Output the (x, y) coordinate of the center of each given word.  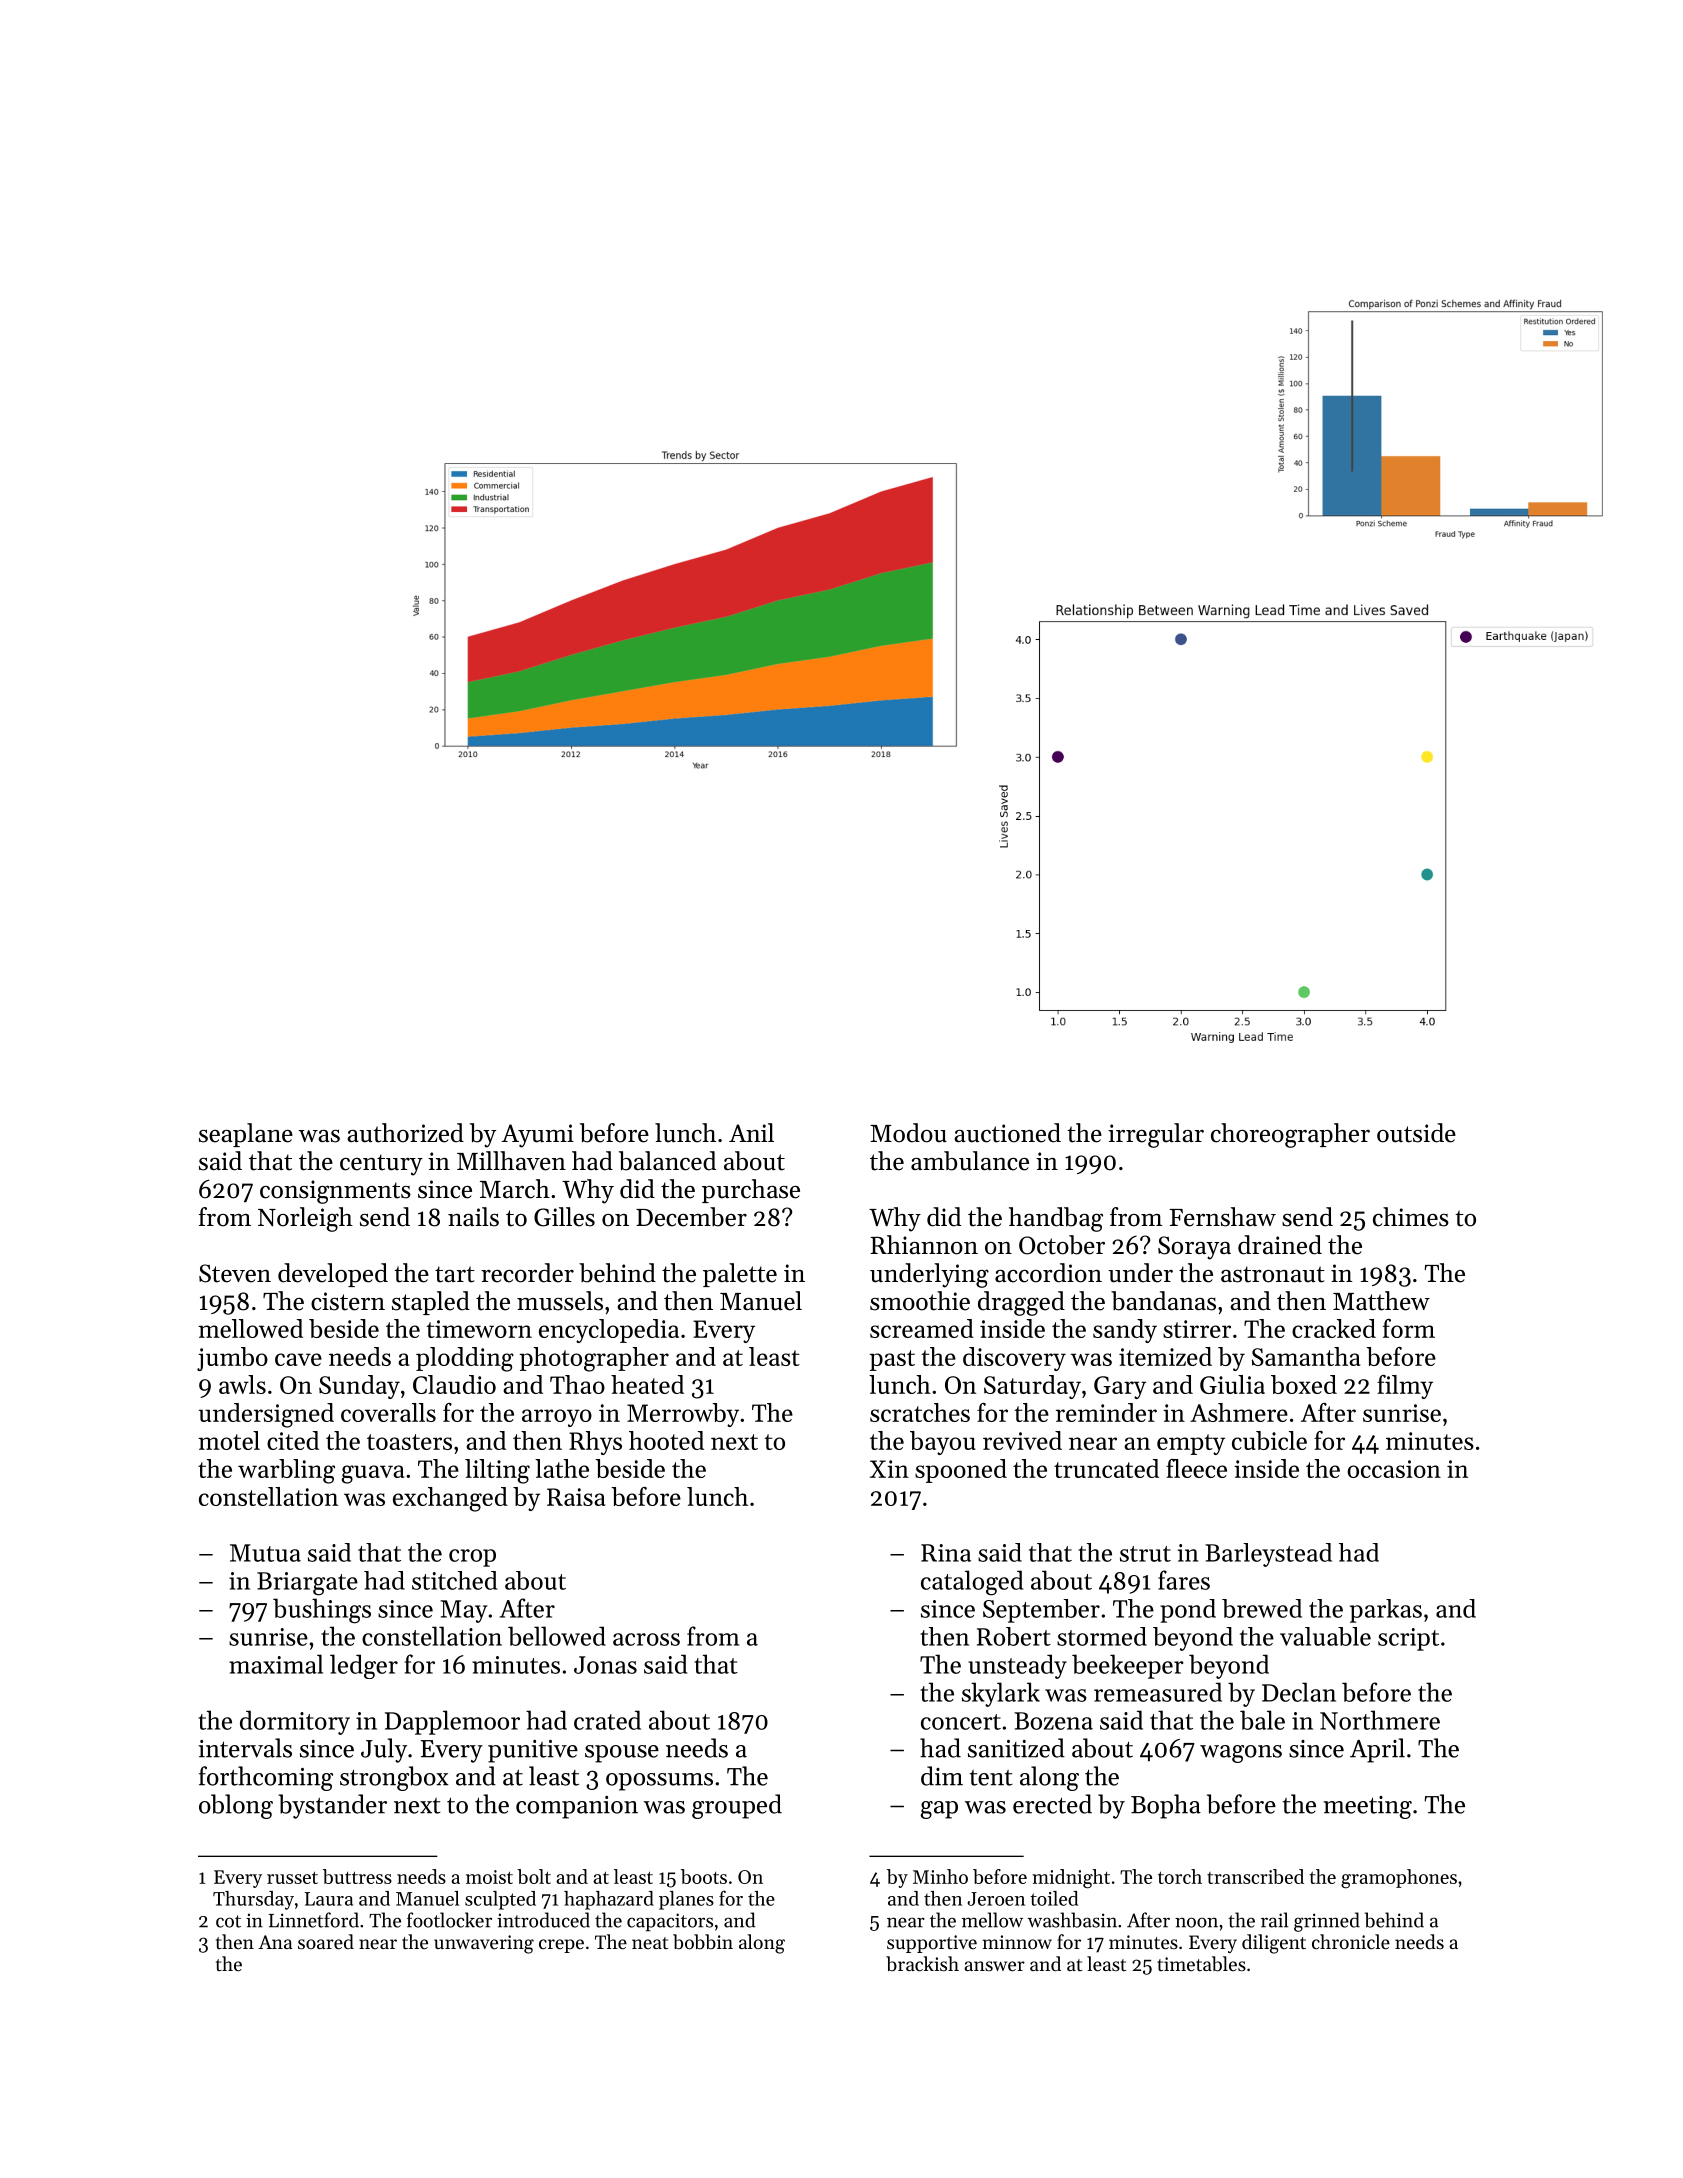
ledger (364, 1666)
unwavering (484, 1944)
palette (740, 1275)
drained (1280, 1245)
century (381, 1165)
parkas (1386, 1611)
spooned (961, 1471)
